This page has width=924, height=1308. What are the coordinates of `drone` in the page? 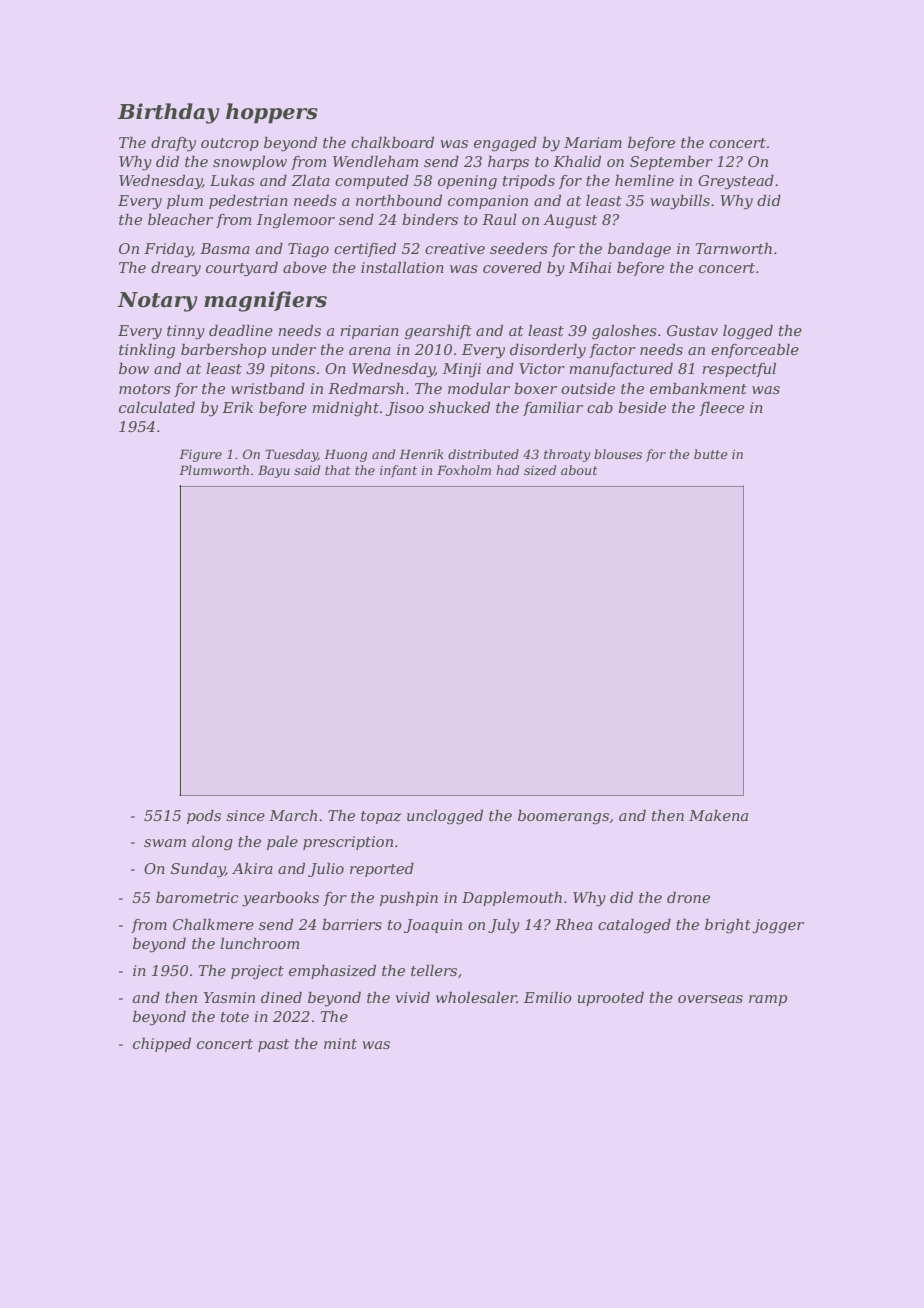 It's located at (688, 897).
